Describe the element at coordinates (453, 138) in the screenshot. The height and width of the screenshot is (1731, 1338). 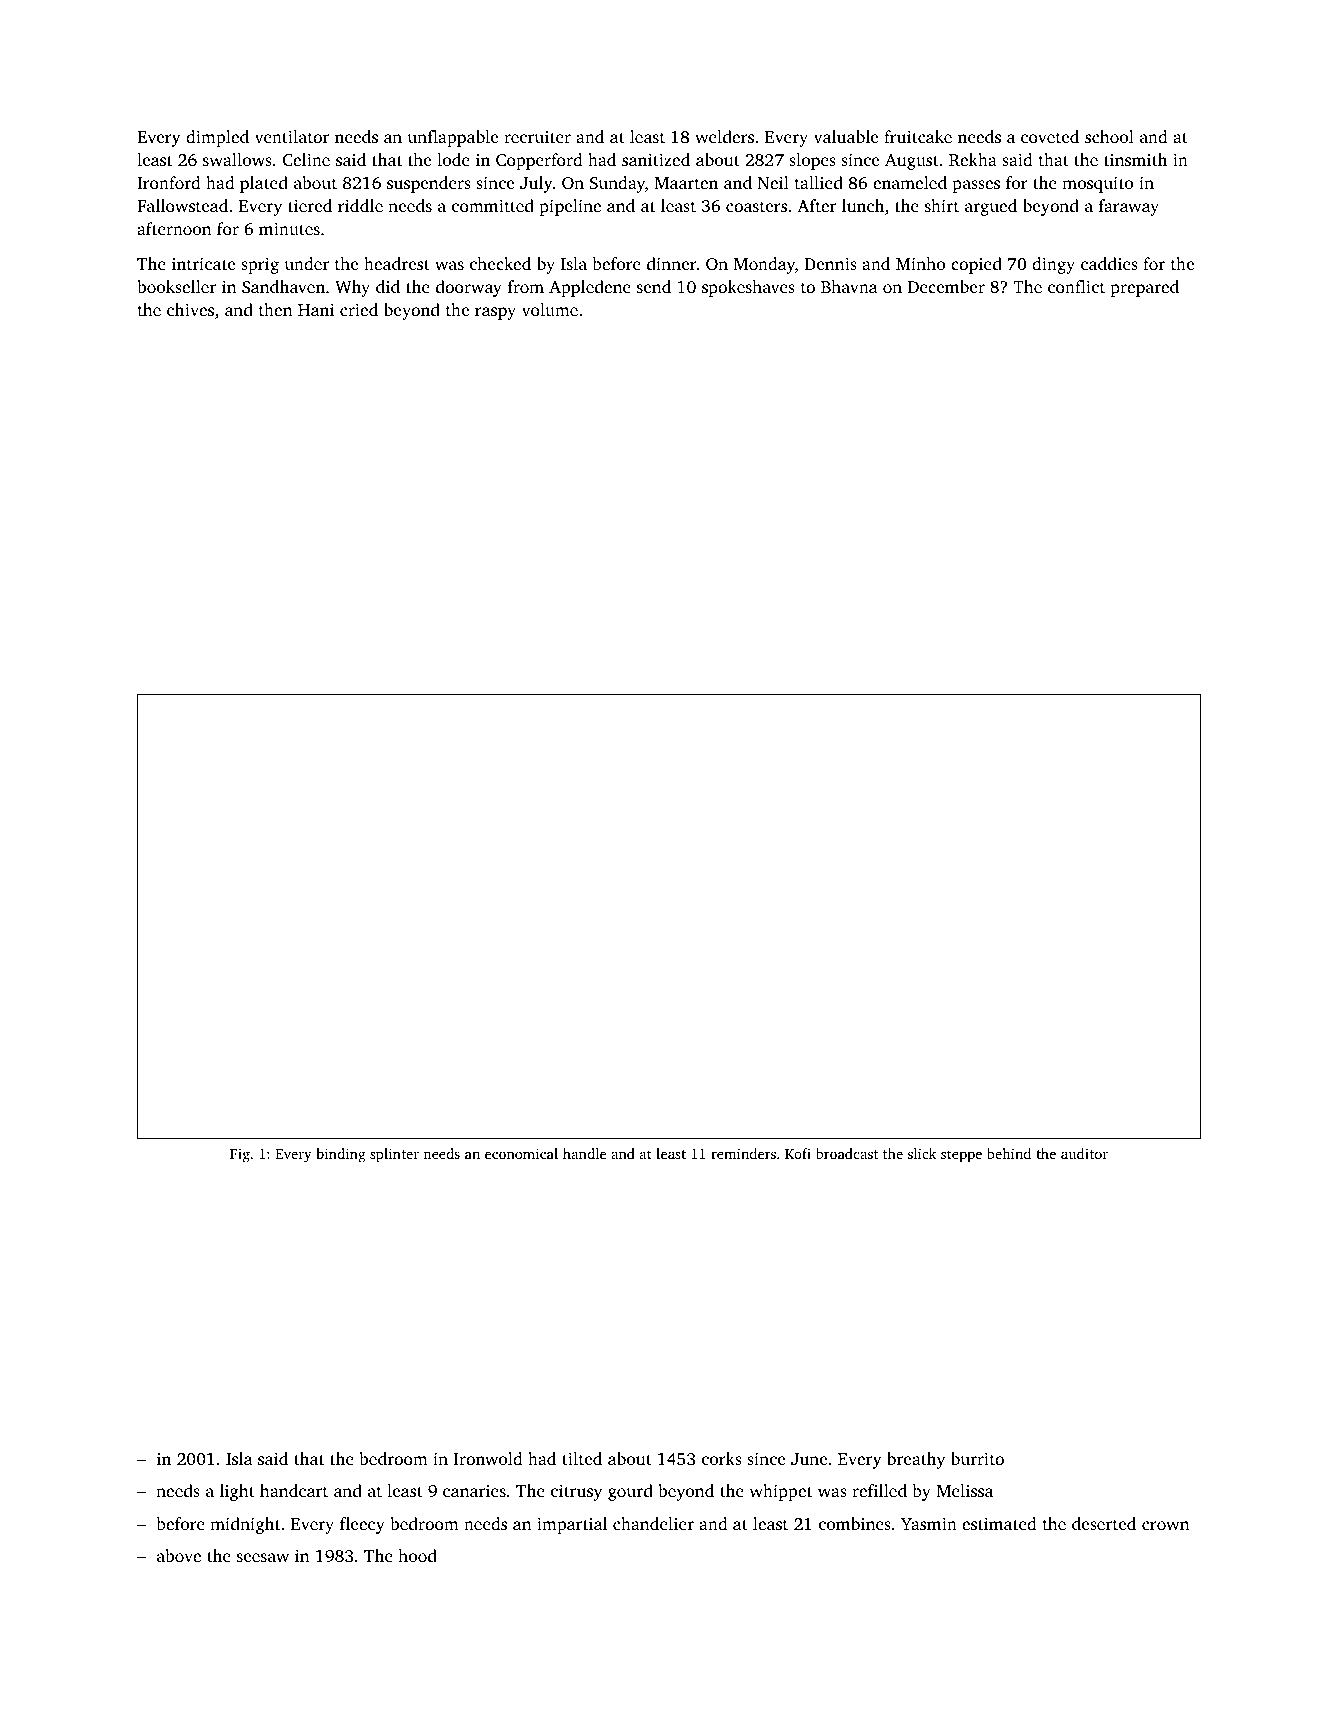
I see `unflappable` at that location.
